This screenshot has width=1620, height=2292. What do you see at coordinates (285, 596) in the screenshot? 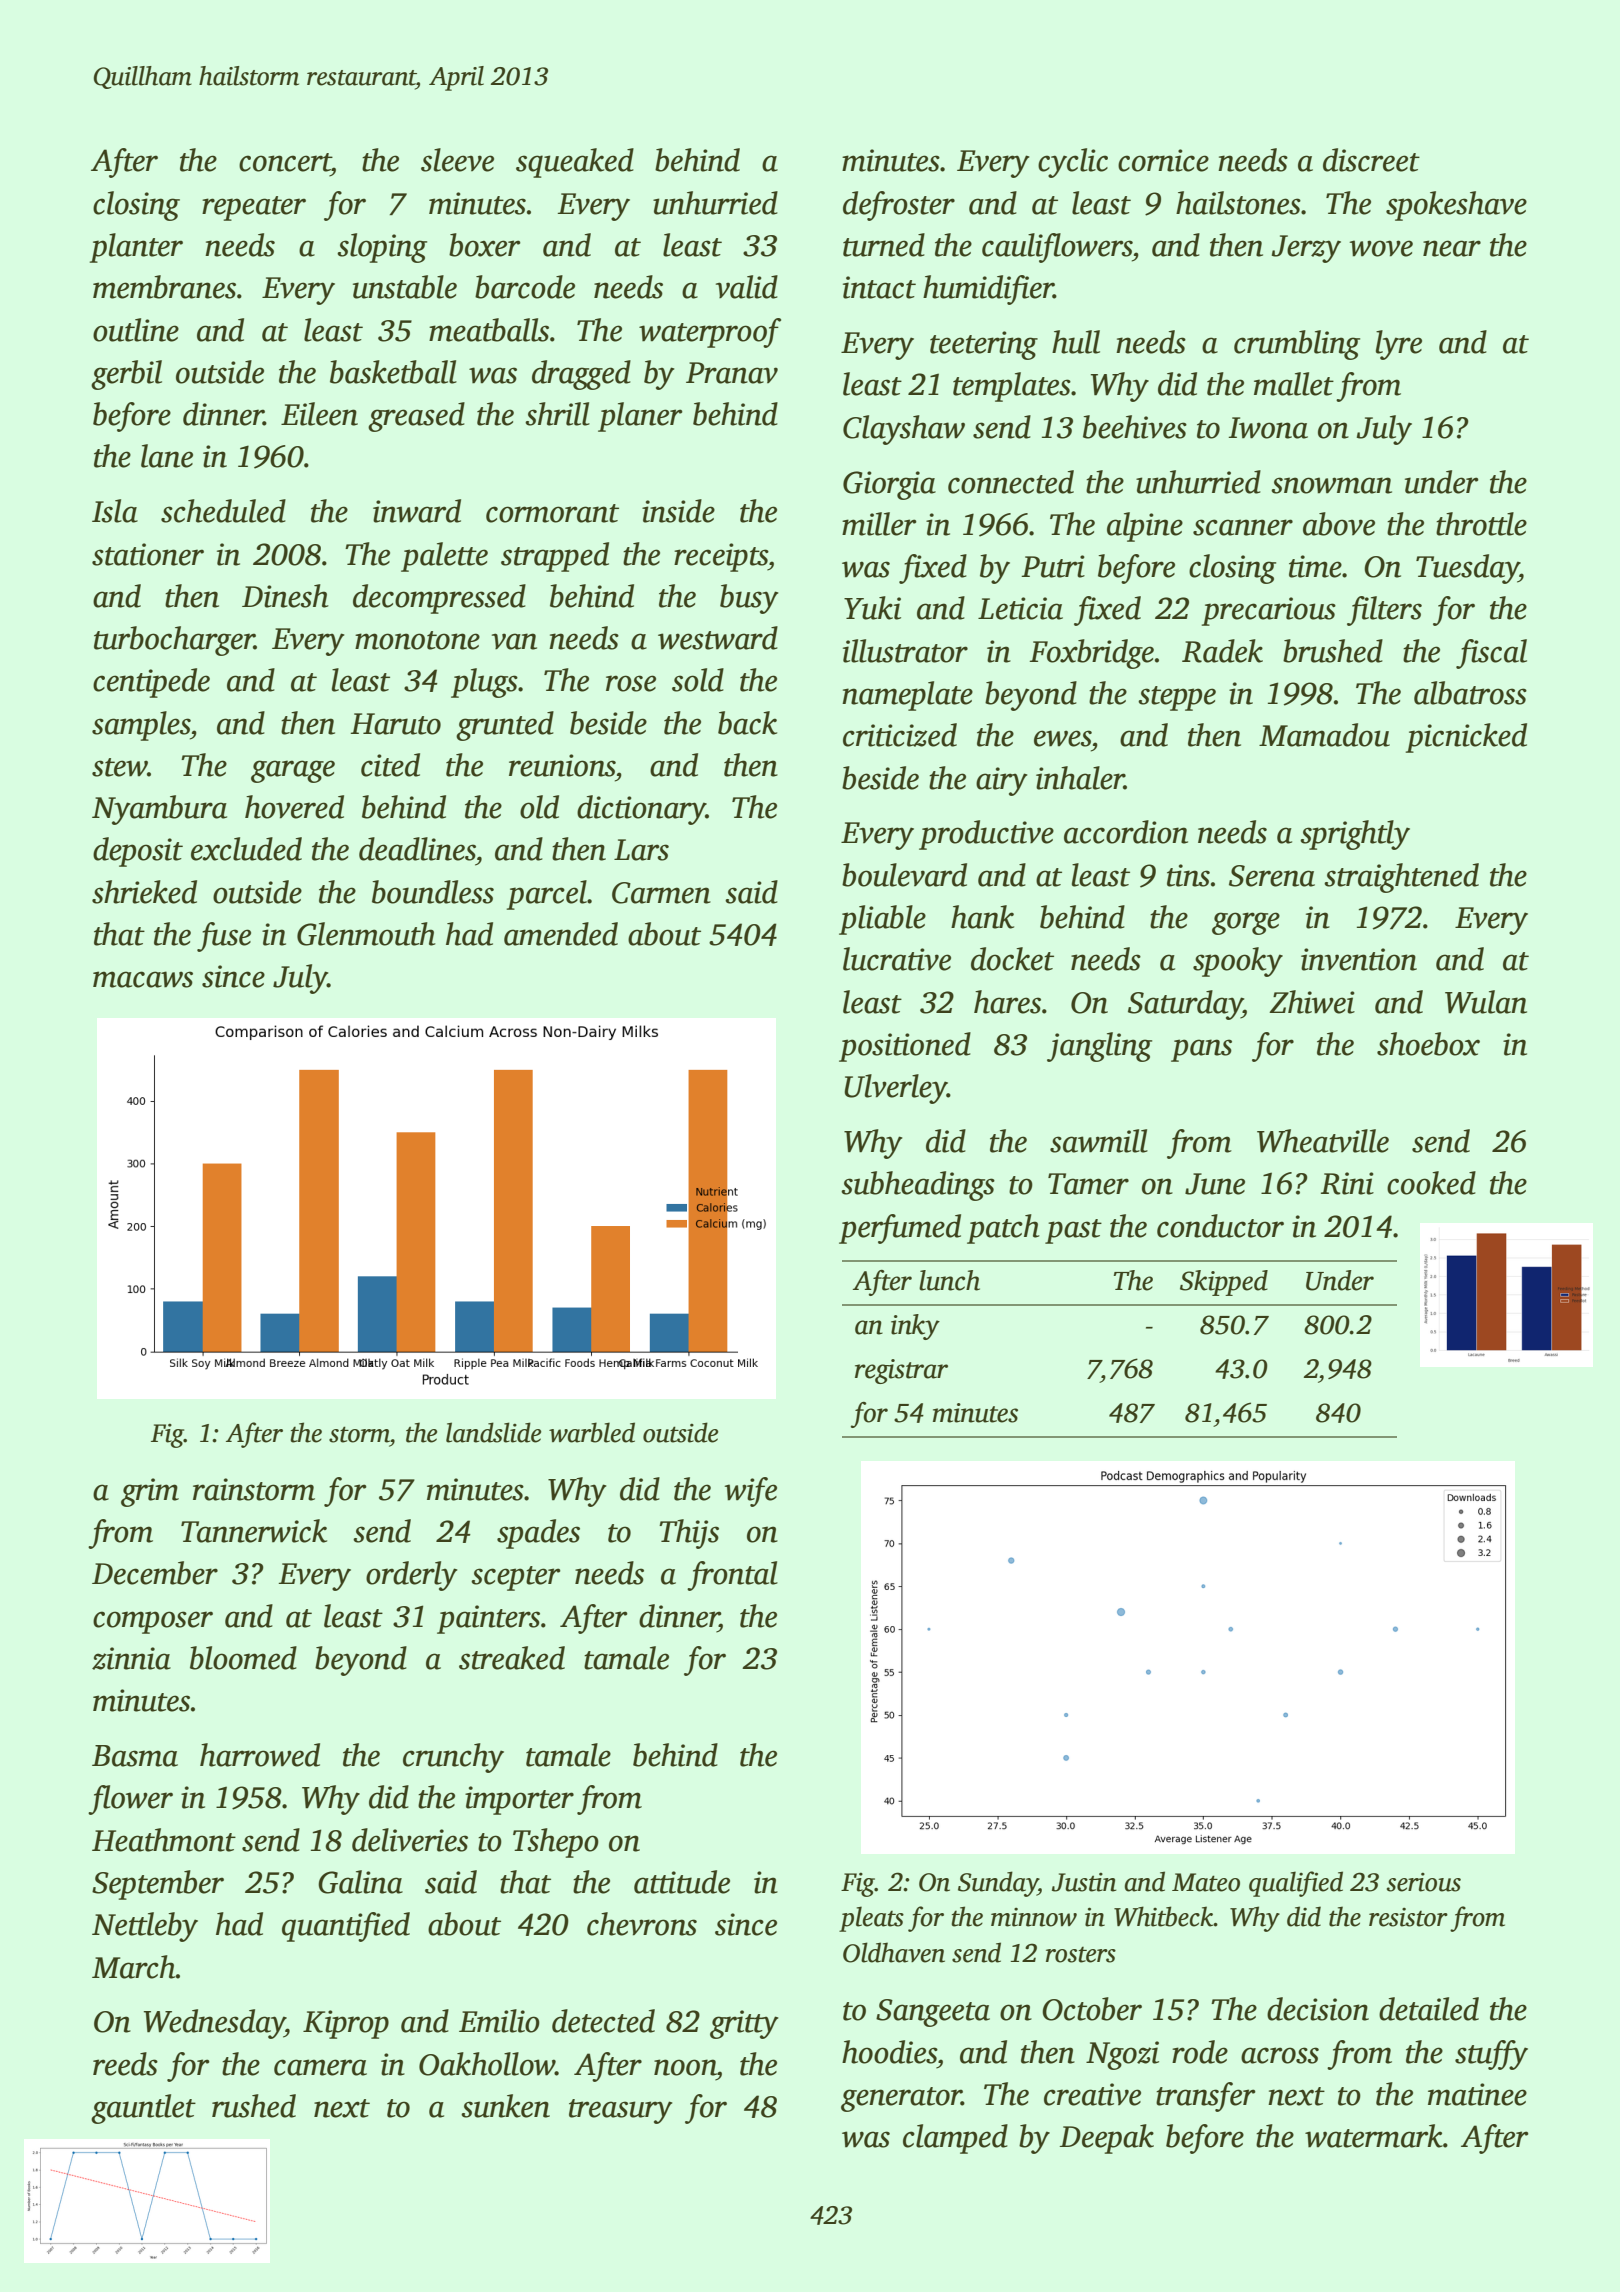
I see `Dinesh` at bounding box center [285, 596].
